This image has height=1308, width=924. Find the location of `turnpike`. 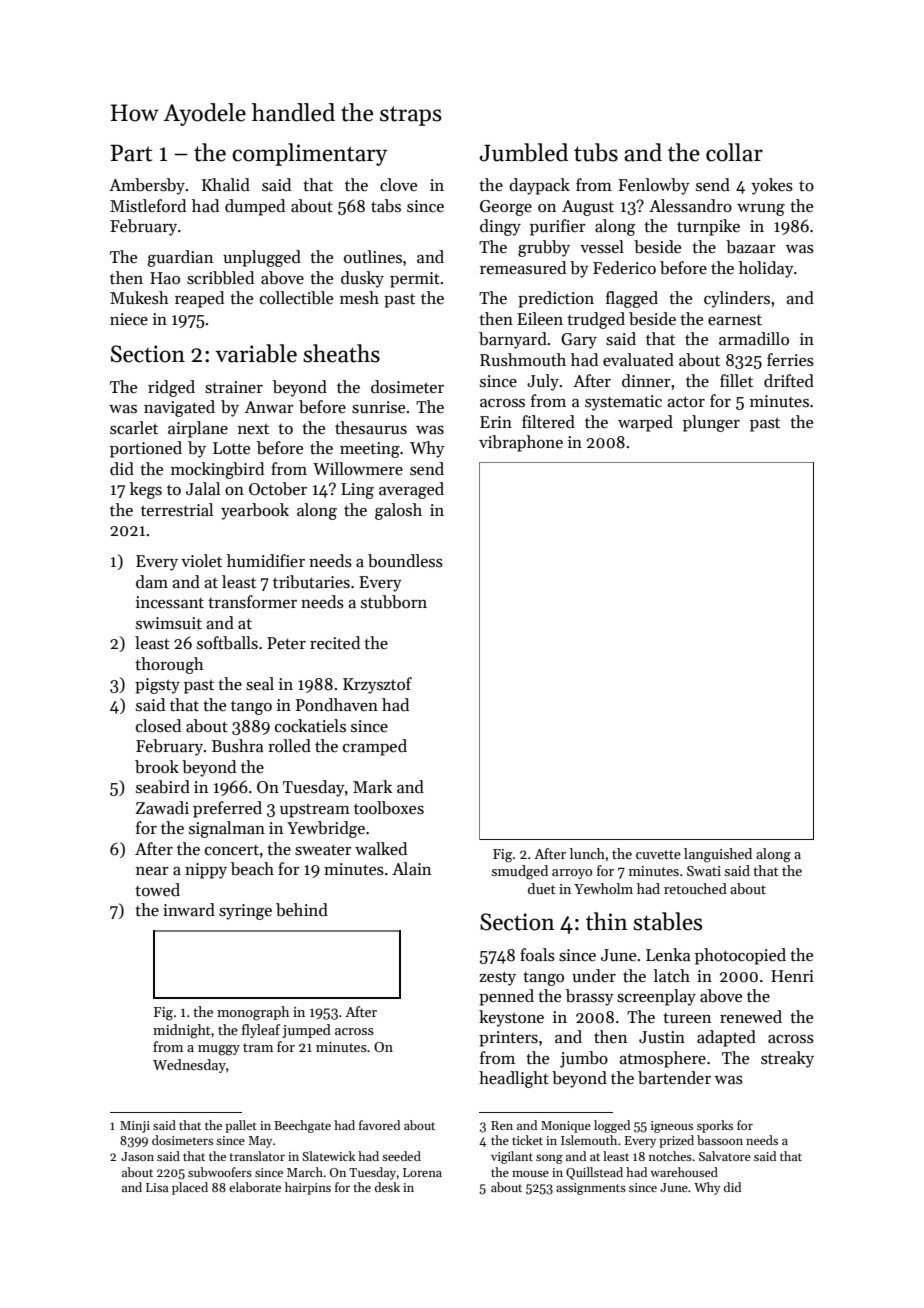

turnpike is located at coordinates (708, 227).
